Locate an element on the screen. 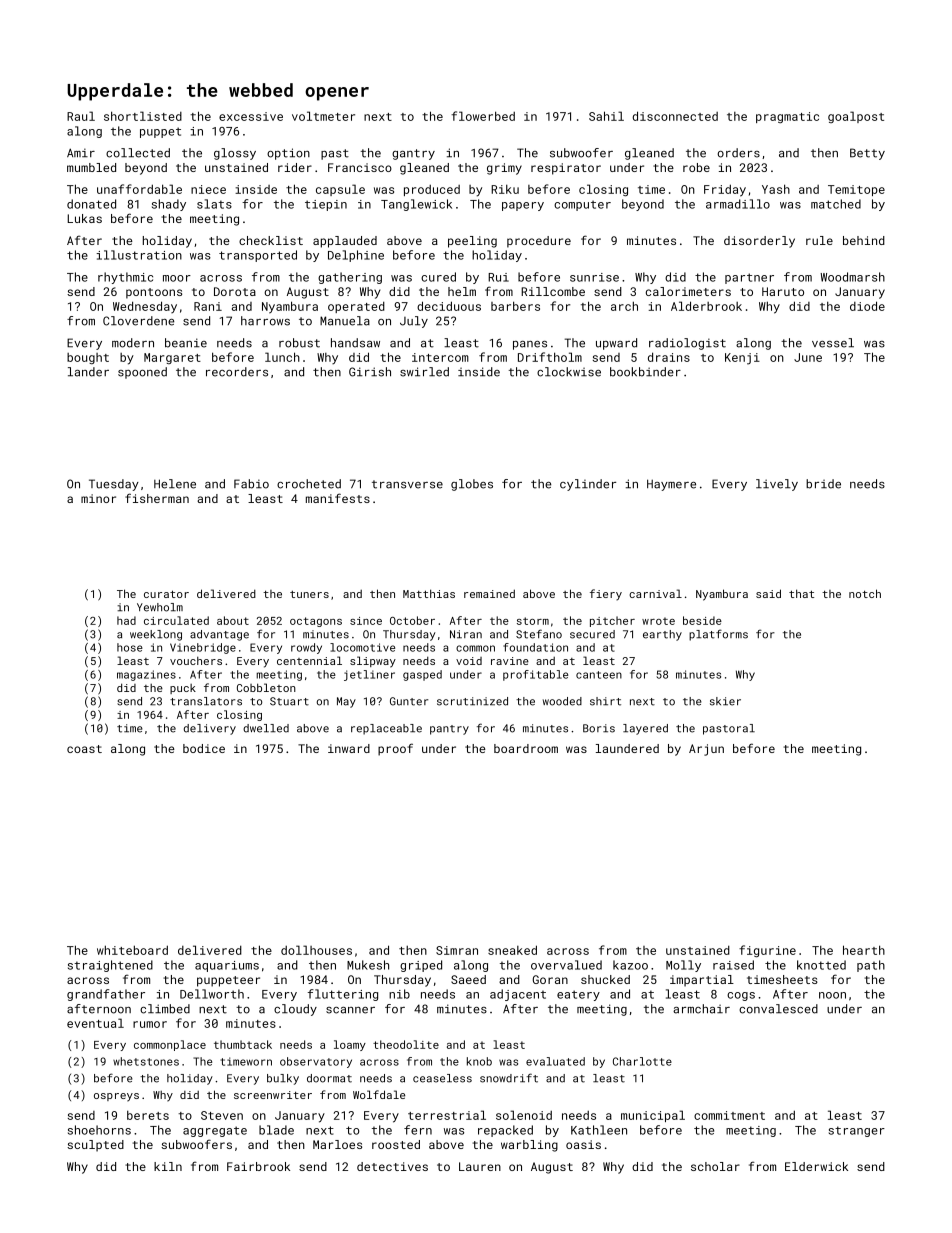 The image size is (952, 1233). rumor is located at coordinates (150, 1024).
